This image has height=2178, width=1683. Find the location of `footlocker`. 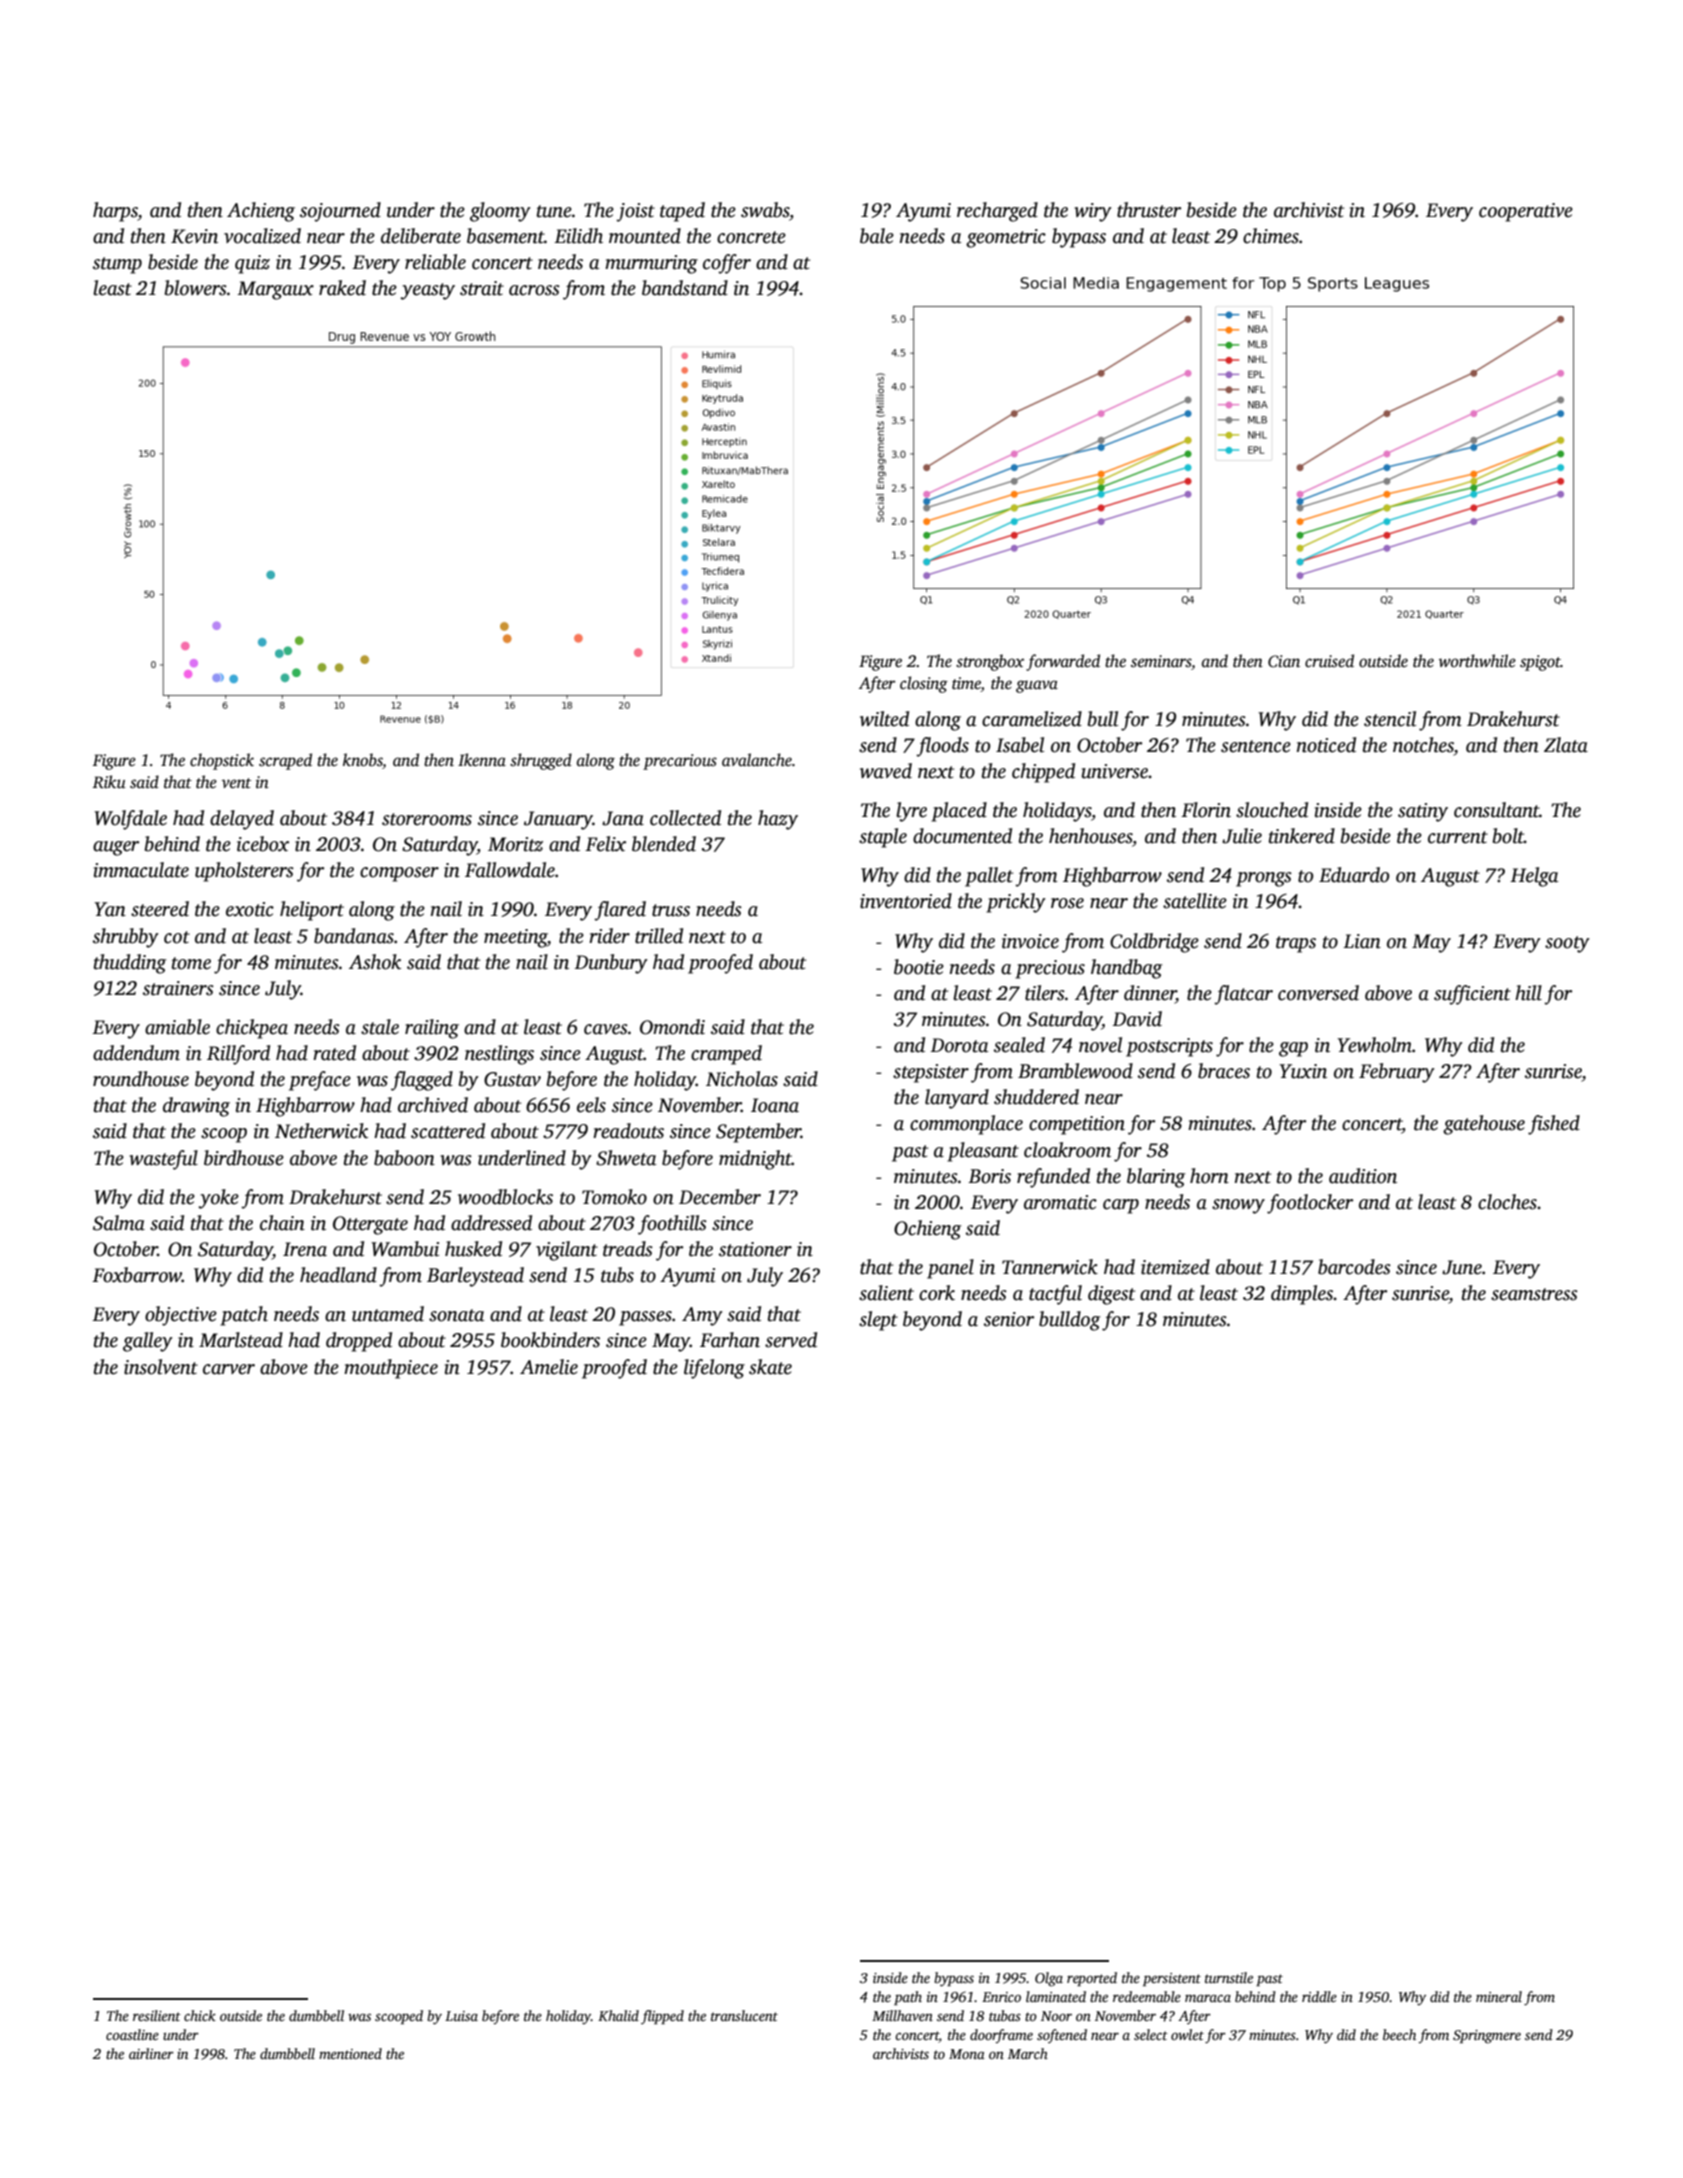

footlocker is located at coordinates (1310, 1204).
